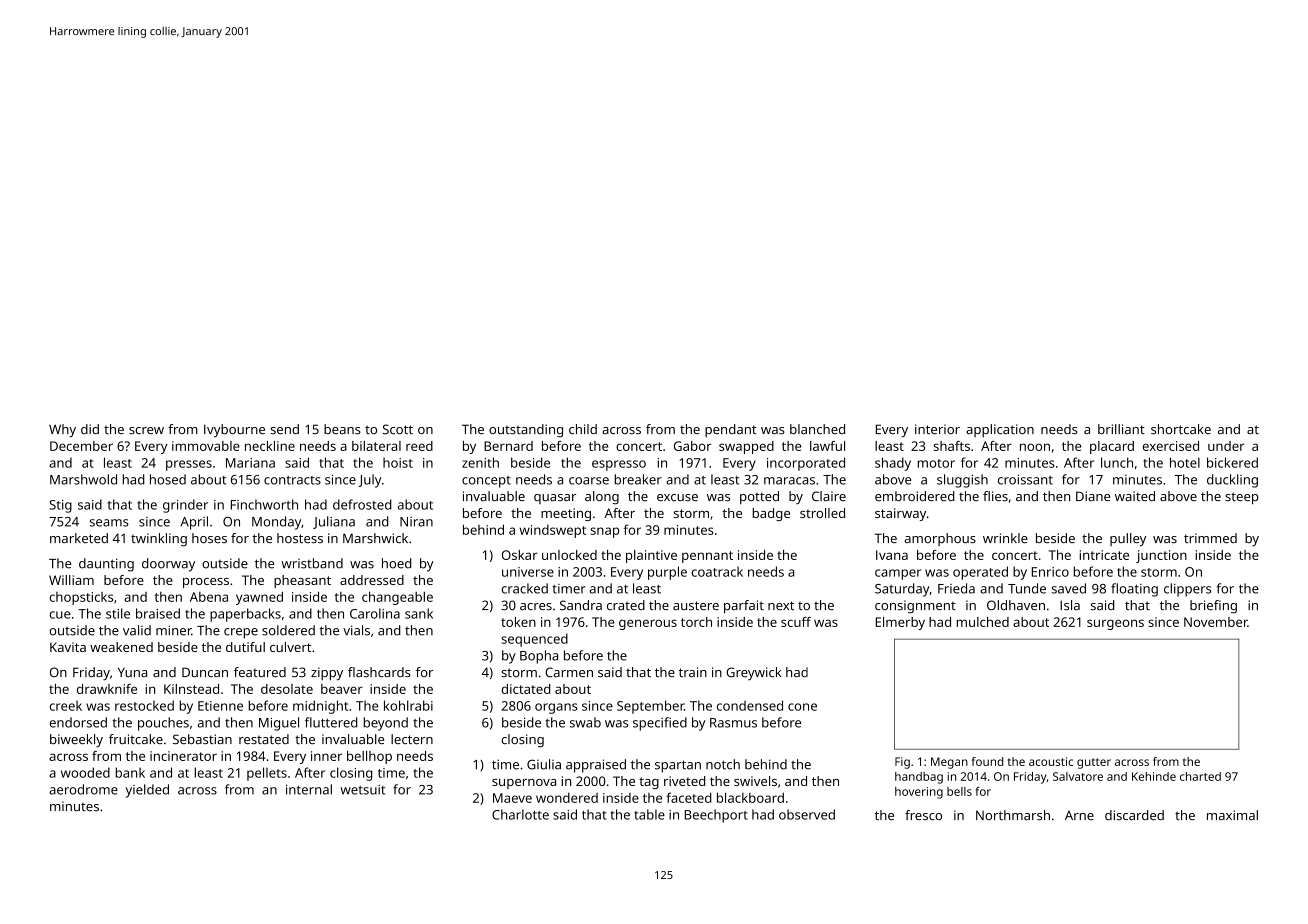 The height and width of the screenshot is (924, 1308). I want to click on Elmerby, so click(900, 623).
